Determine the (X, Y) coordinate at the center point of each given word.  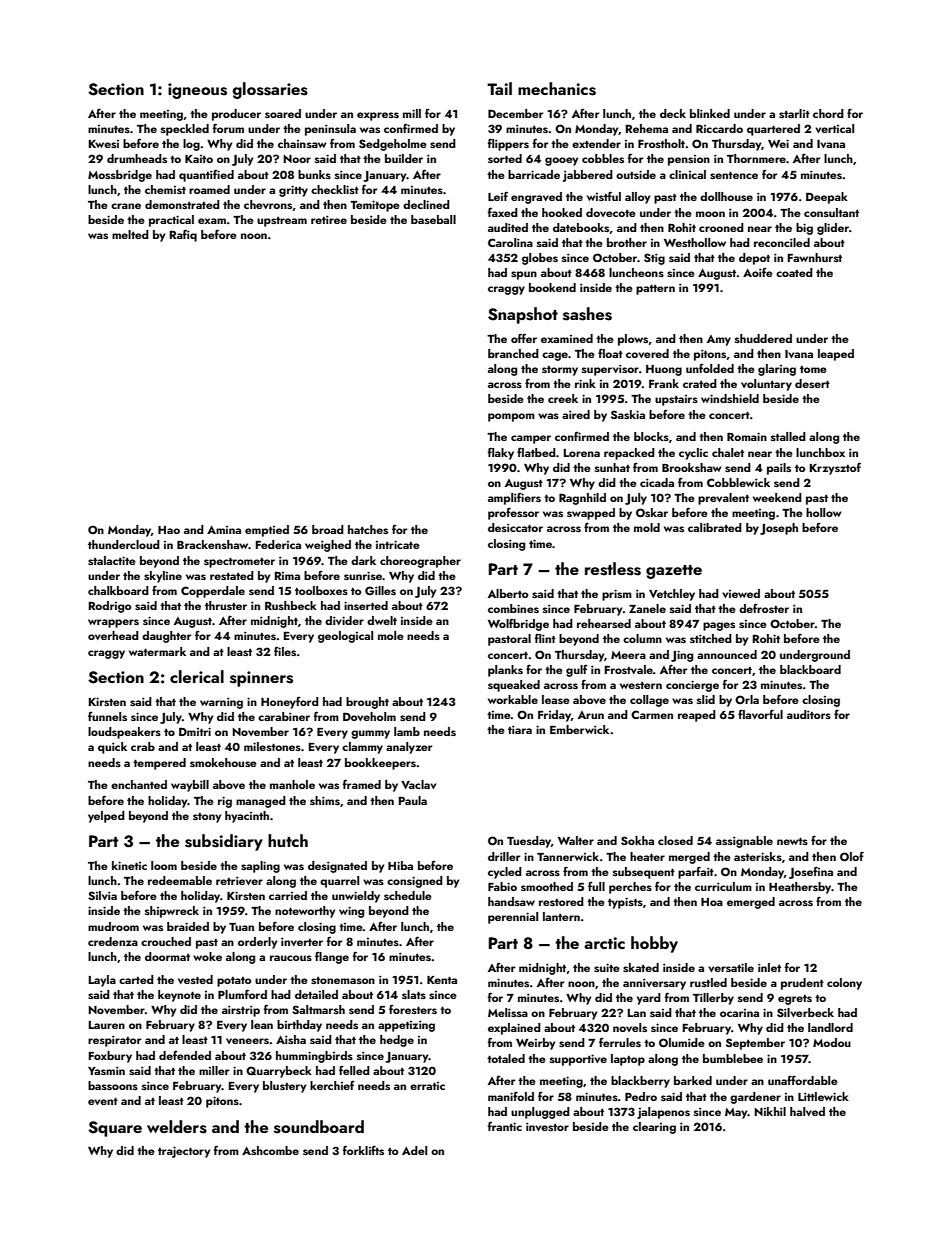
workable (513, 699)
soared (283, 113)
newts (792, 841)
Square (115, 1129)
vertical (834, 128)
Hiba (400, 865)
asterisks (758, 856)
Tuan (241, 927)
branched (513, 353)
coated (794, 272)
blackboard (810, 669)
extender (596, 143)
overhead (113, 635)
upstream (282, 222)
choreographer (420, 562)
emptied (267, 531)
